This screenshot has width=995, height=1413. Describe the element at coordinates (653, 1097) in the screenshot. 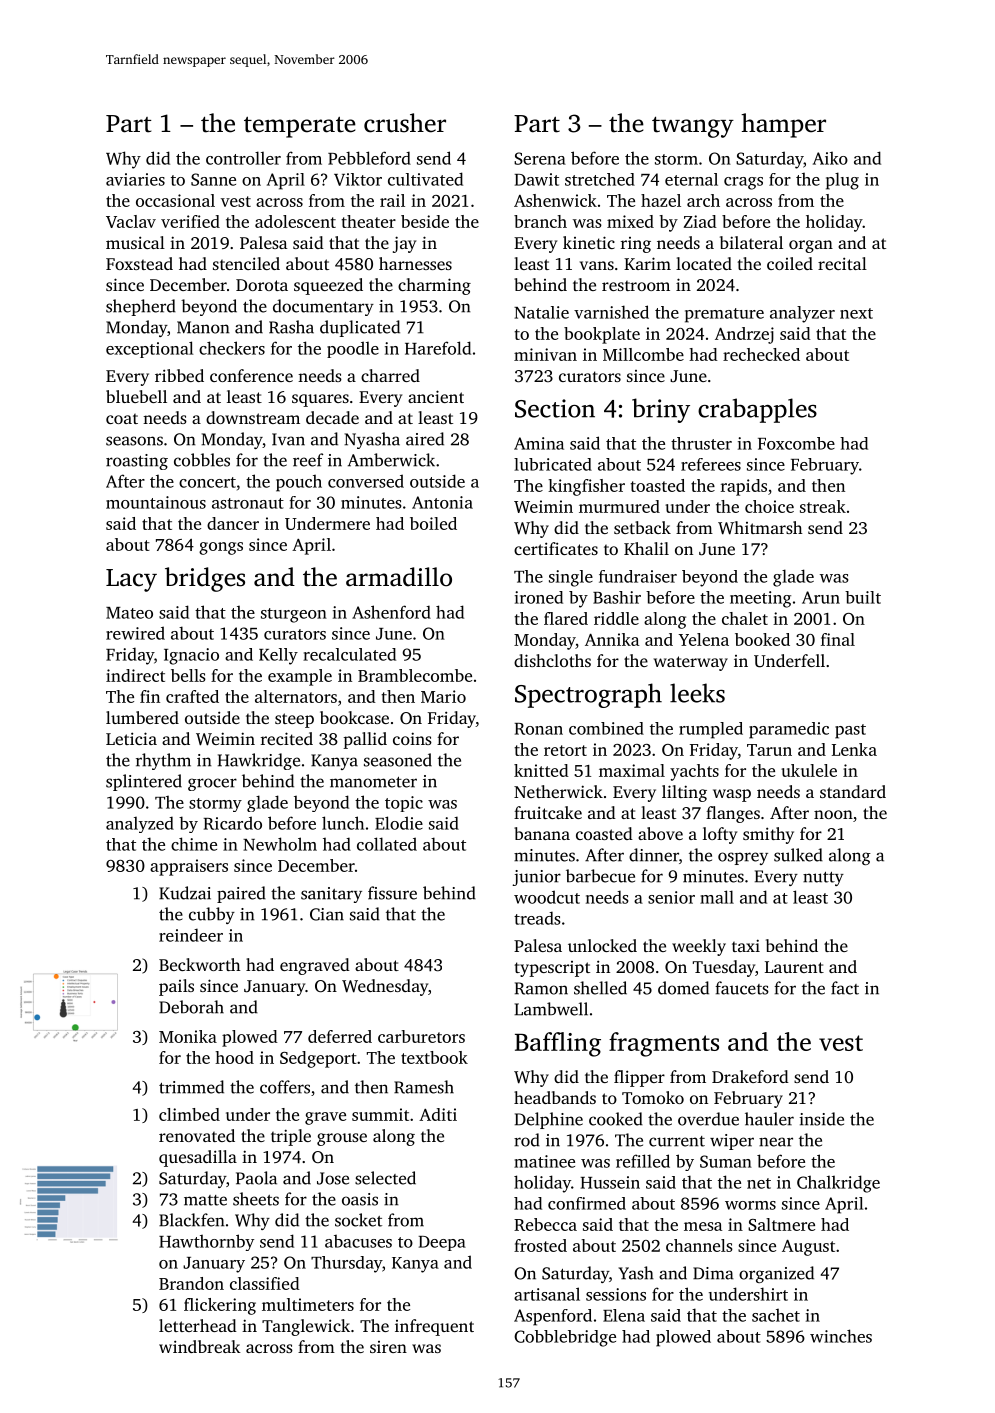

I see `Tomoko` at that location.
